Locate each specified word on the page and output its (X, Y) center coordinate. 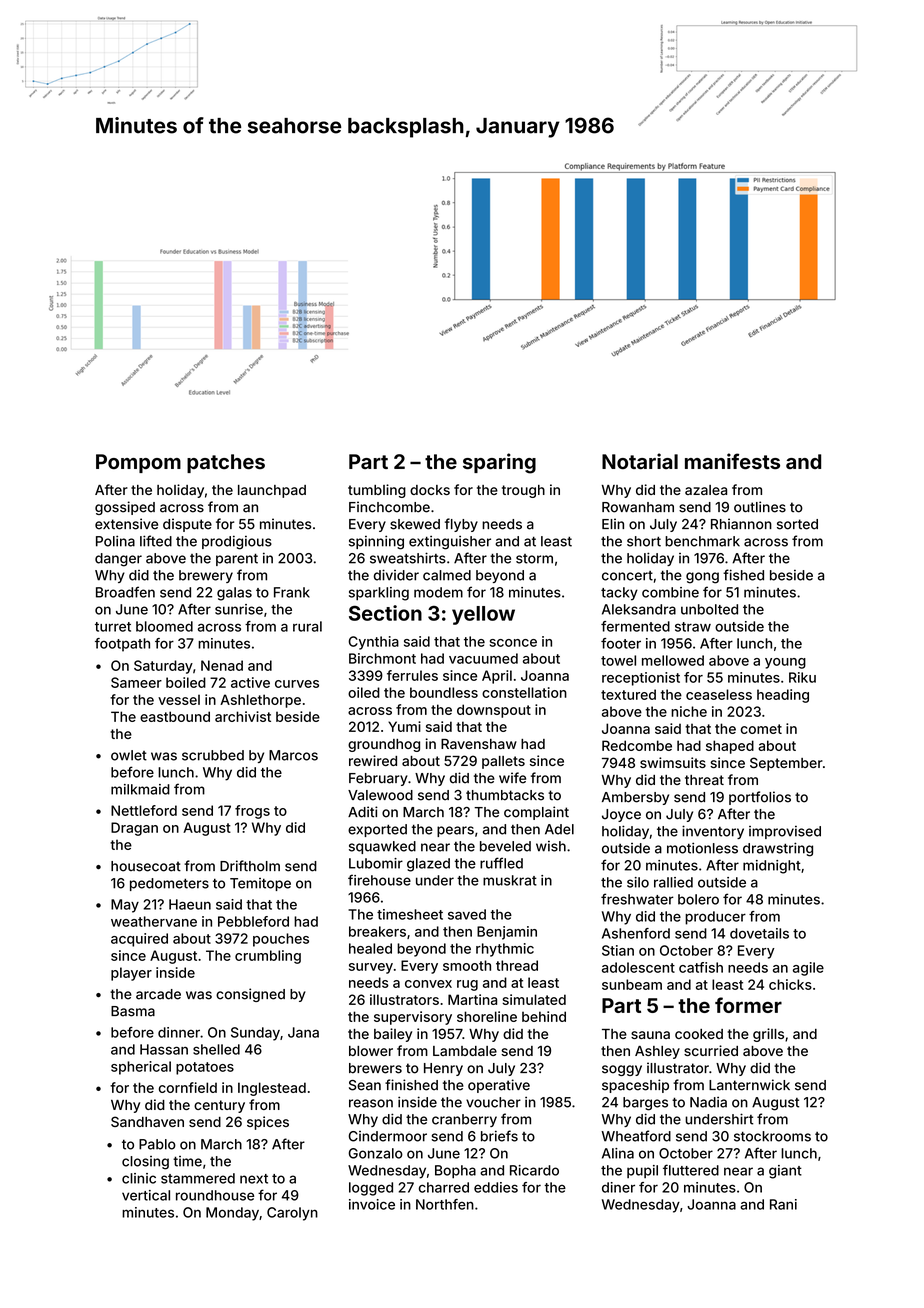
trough (523, 491)
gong (702, 578)
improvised (785, 832)
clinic (139, 1178)
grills (768, 1035)
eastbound (175, 716)
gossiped (125, 508)
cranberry (464, 1120)
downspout (494, 711)
